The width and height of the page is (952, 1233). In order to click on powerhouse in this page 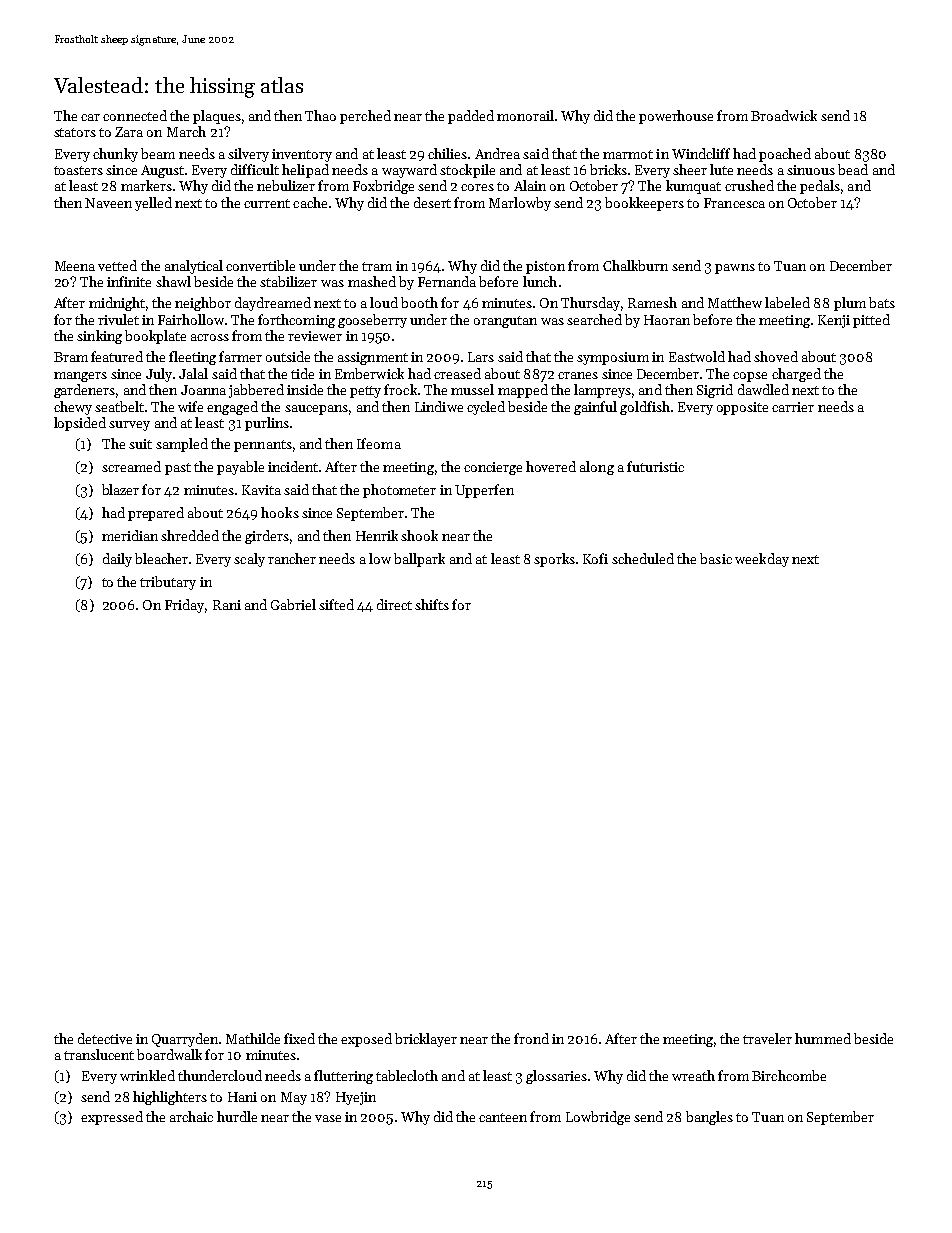, I will do `click(676, 117)`.
